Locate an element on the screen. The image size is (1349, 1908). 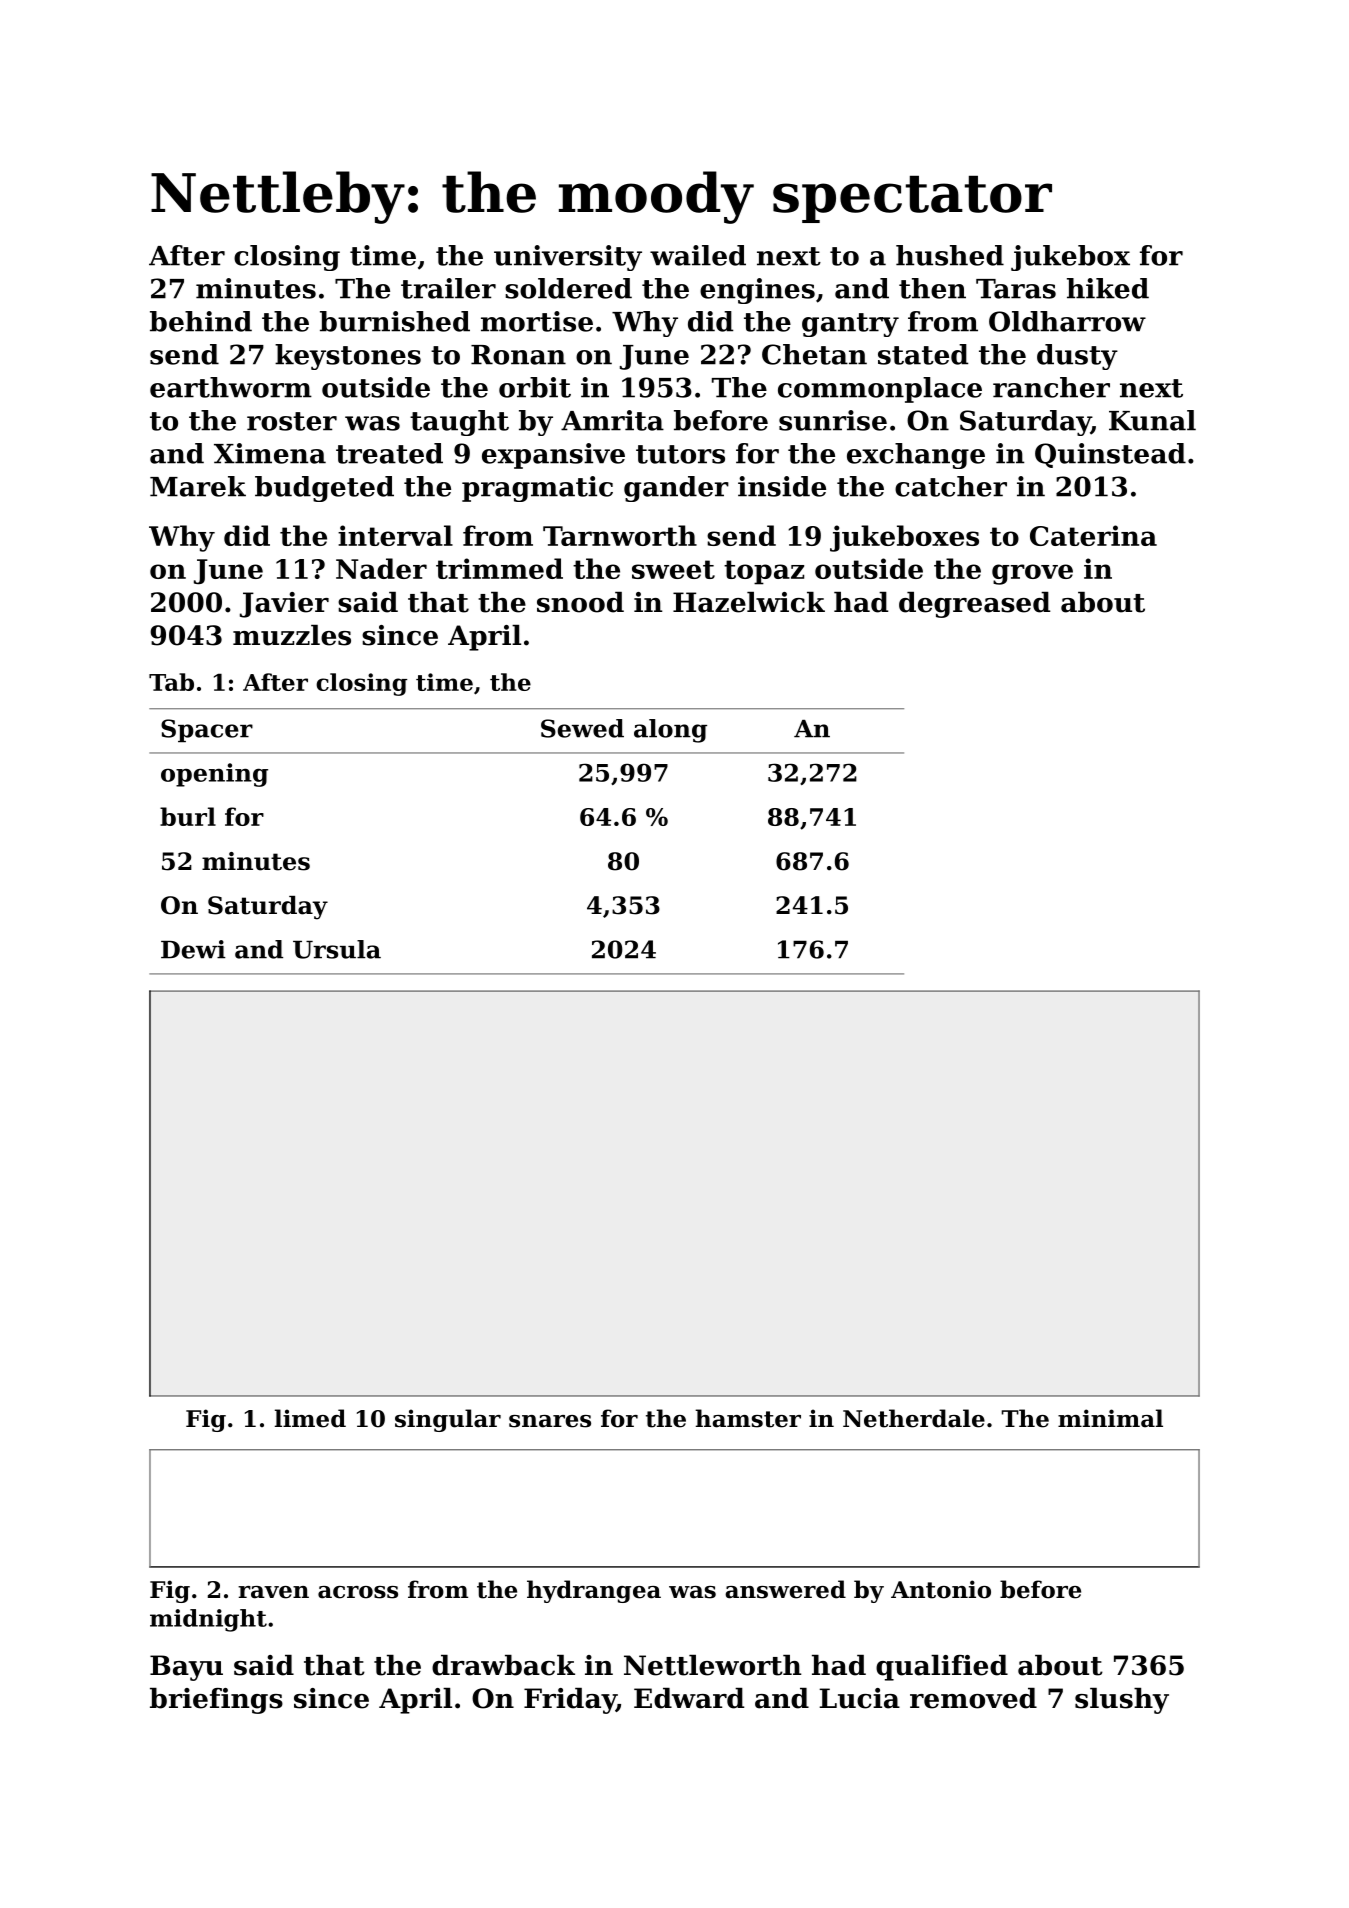
Marek is located at coordinates (198, 486).
